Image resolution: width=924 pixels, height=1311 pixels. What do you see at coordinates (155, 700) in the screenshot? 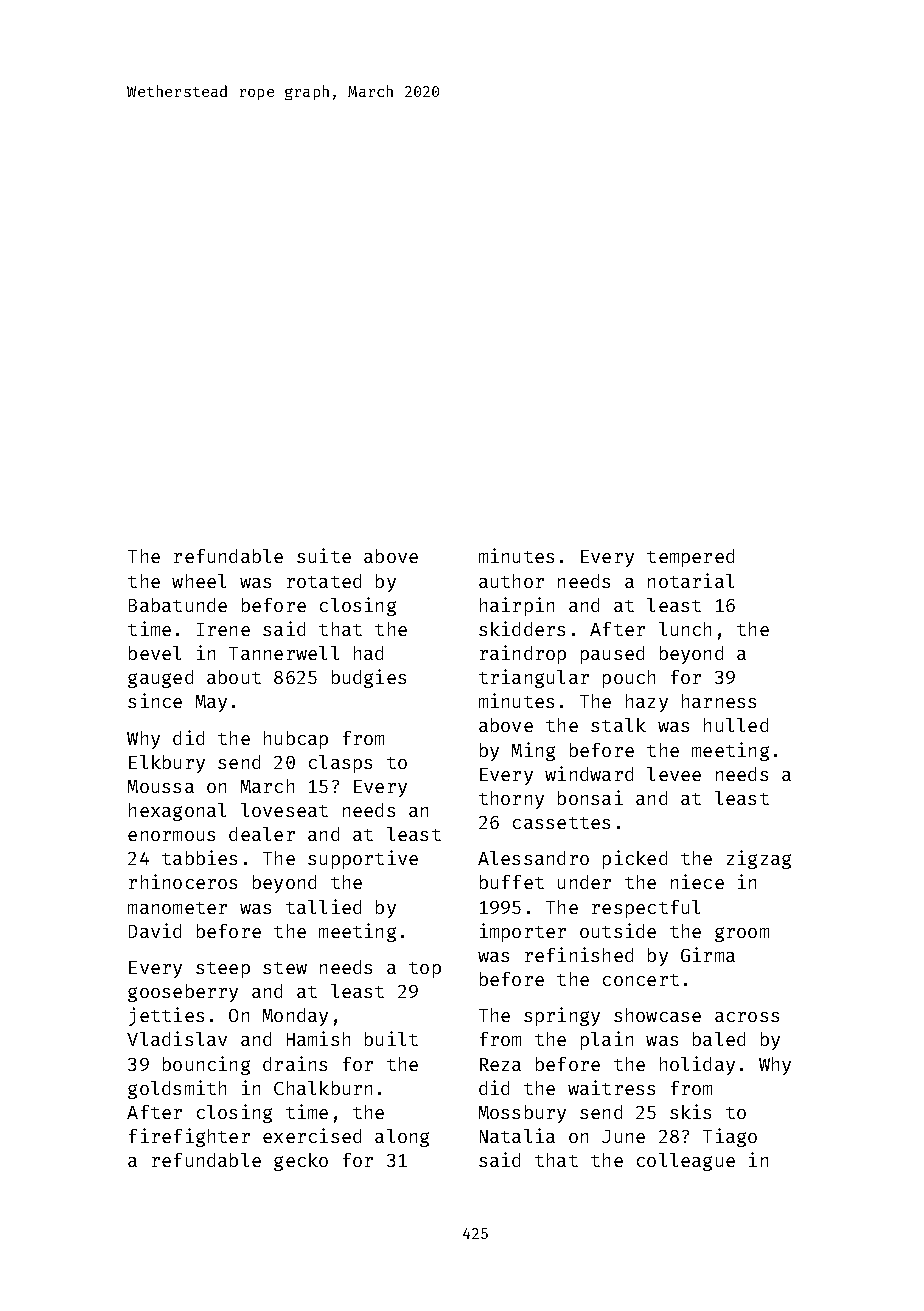
I see `since` at bounding box center [155, 700].
